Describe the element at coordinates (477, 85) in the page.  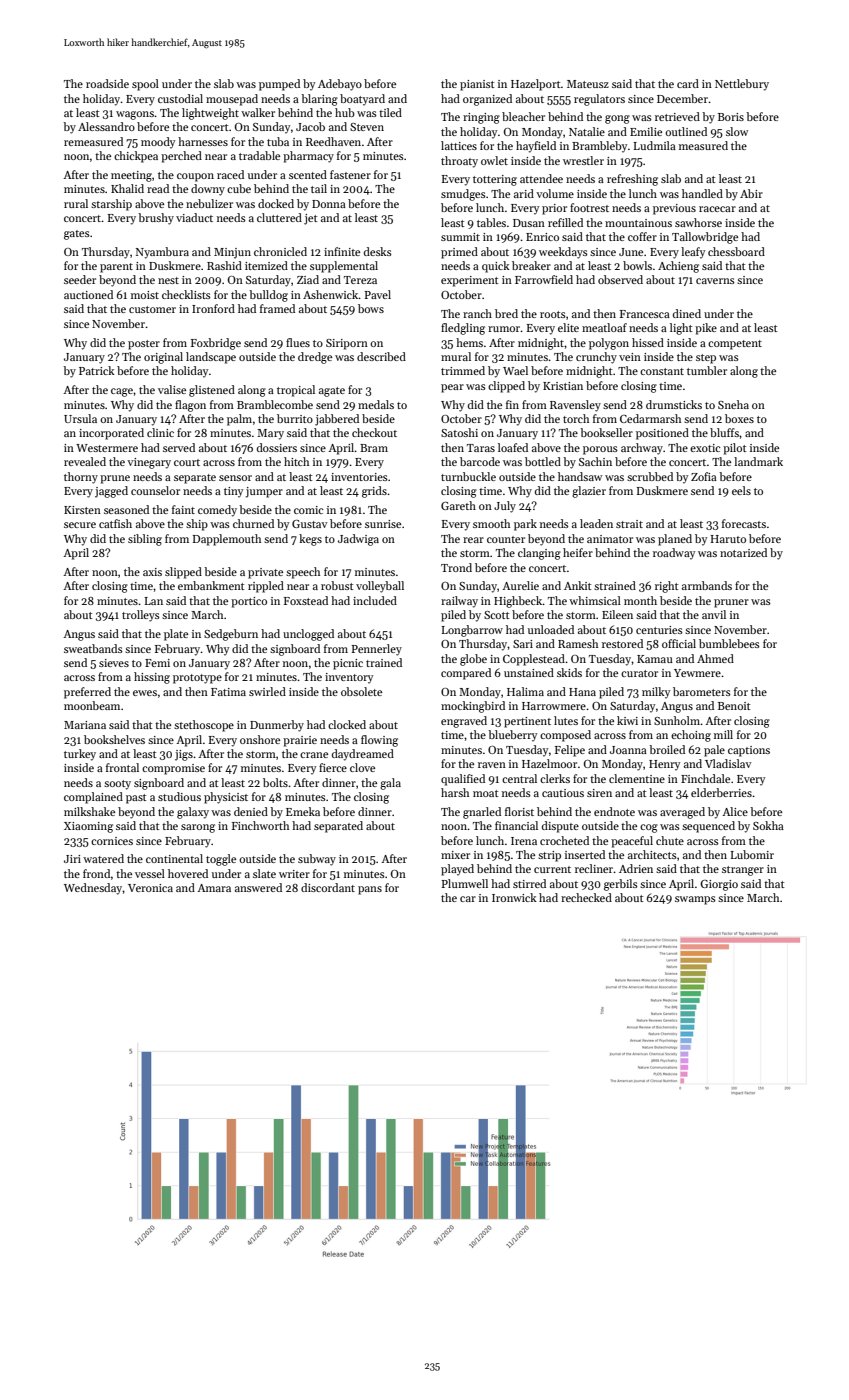
I see `pianist` at that location.
